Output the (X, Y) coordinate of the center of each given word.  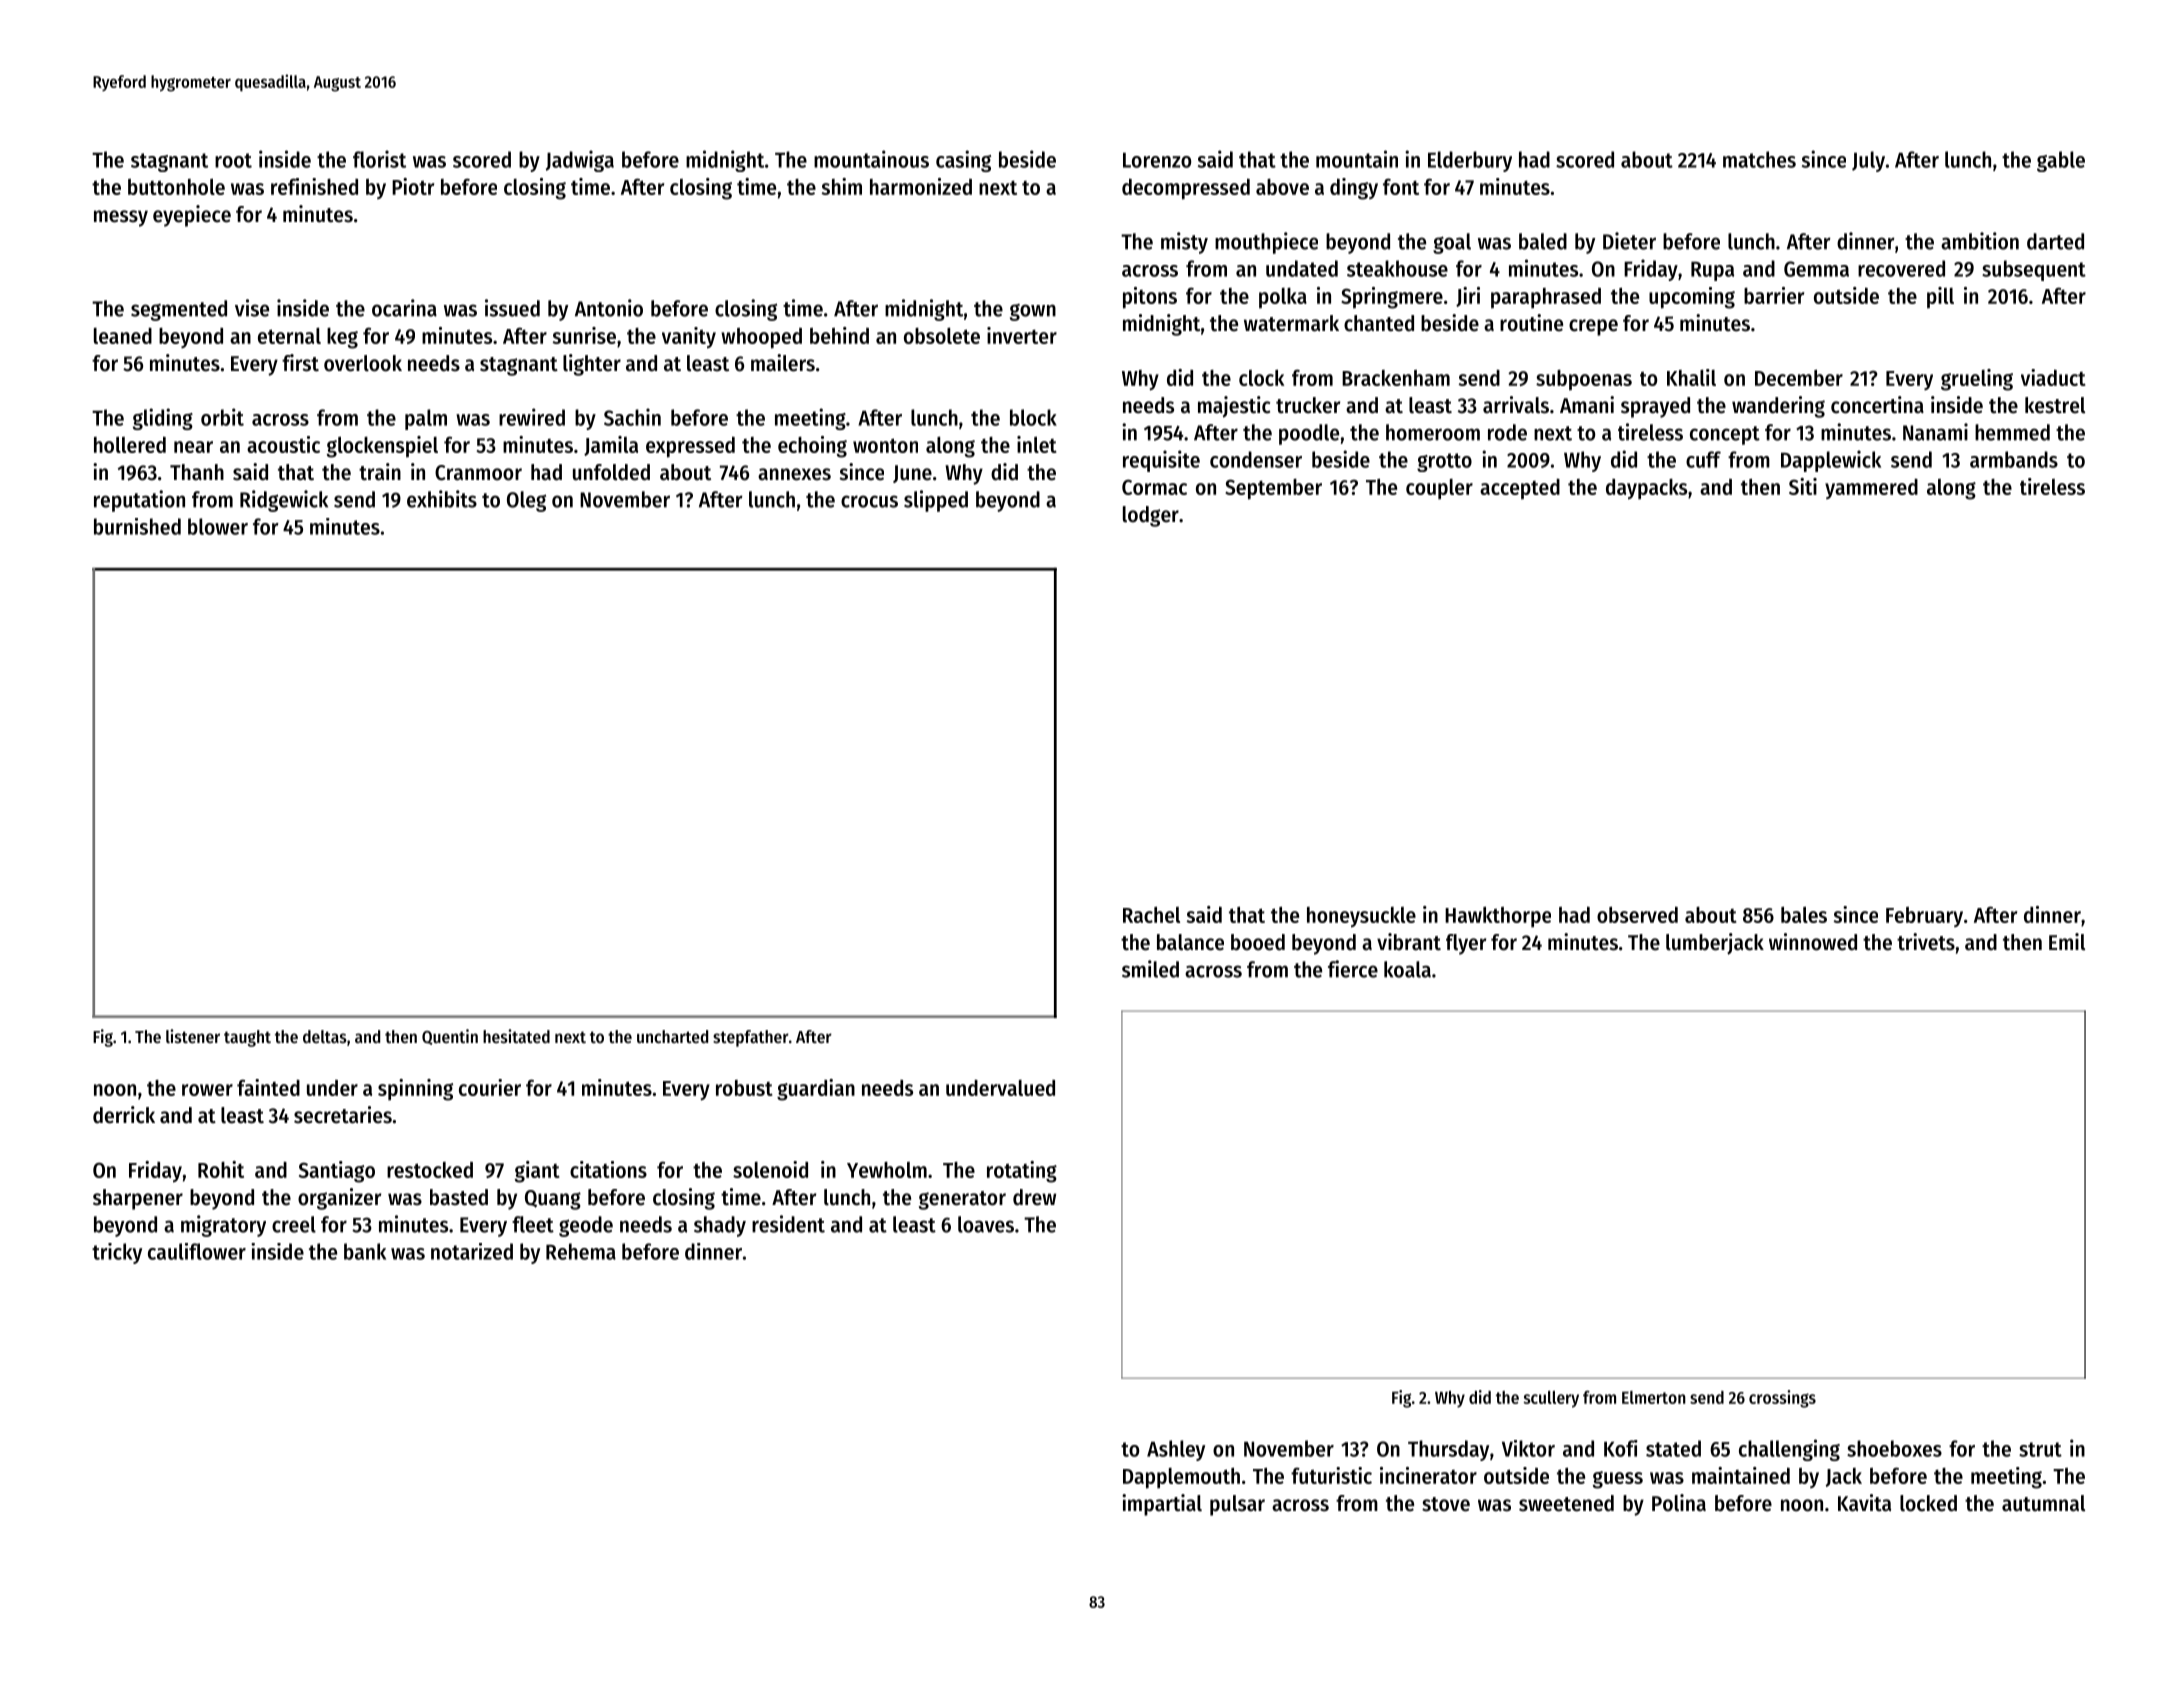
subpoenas (1584, 380)
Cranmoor (478, 473)
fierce (1353, 969)
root (233, 160)
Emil (2067, 942)
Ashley (1176, 1450)
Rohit (221, 1169)
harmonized (921, 186)
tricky (117, 1253)
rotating (1022, 1172)
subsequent (2034, 270)
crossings (1782, 1399)
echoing (812, 447)
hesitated (516, 1036)
